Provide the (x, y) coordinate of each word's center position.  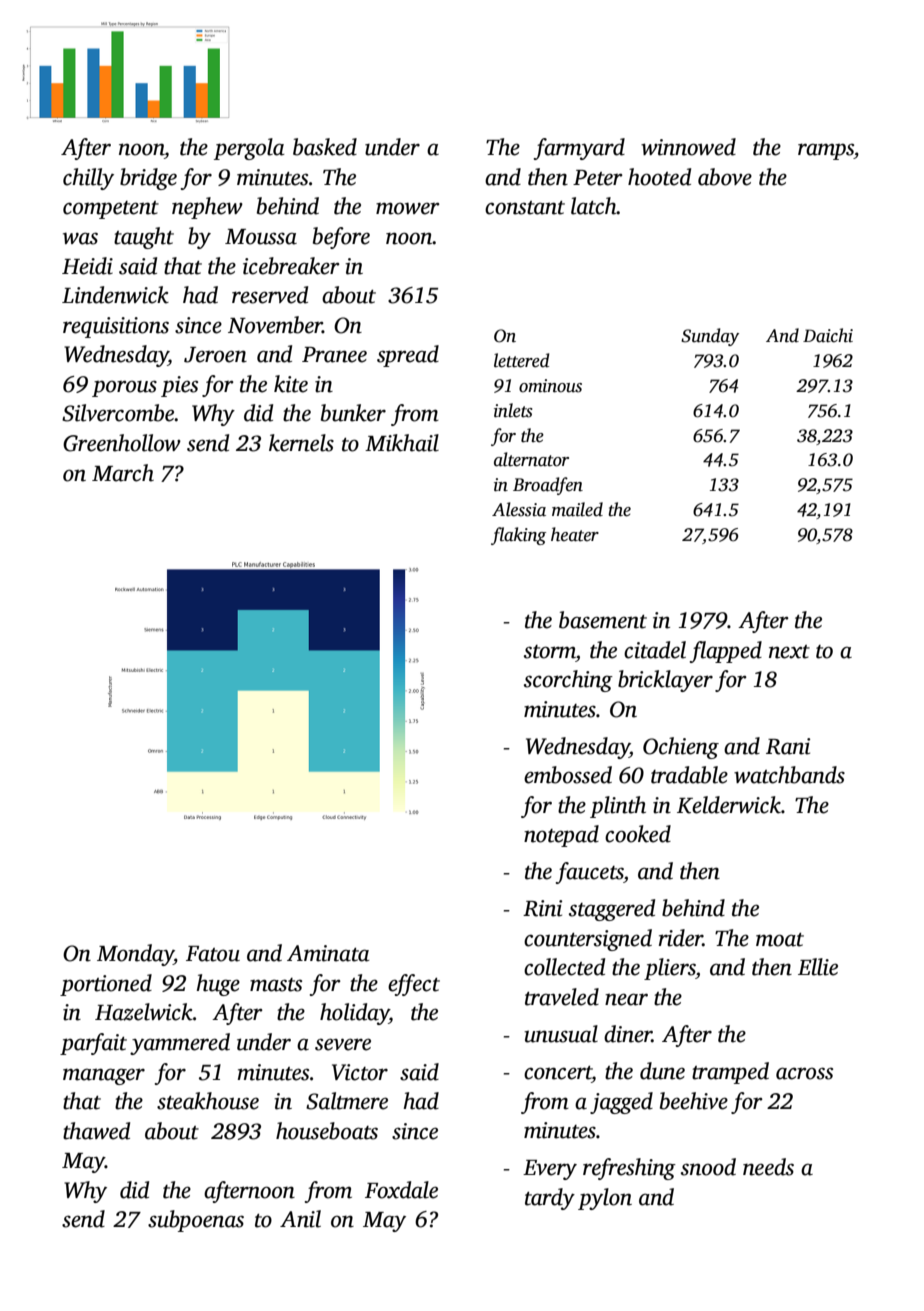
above (725, 177)
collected (564, 967)
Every (550, 1170)
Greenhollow (122, 443)
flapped (726, 652)
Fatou (213, 954)
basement (603, 620)
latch (594, 206)
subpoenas (196, 1221)
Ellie (818, 967)
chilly (88, 179)
